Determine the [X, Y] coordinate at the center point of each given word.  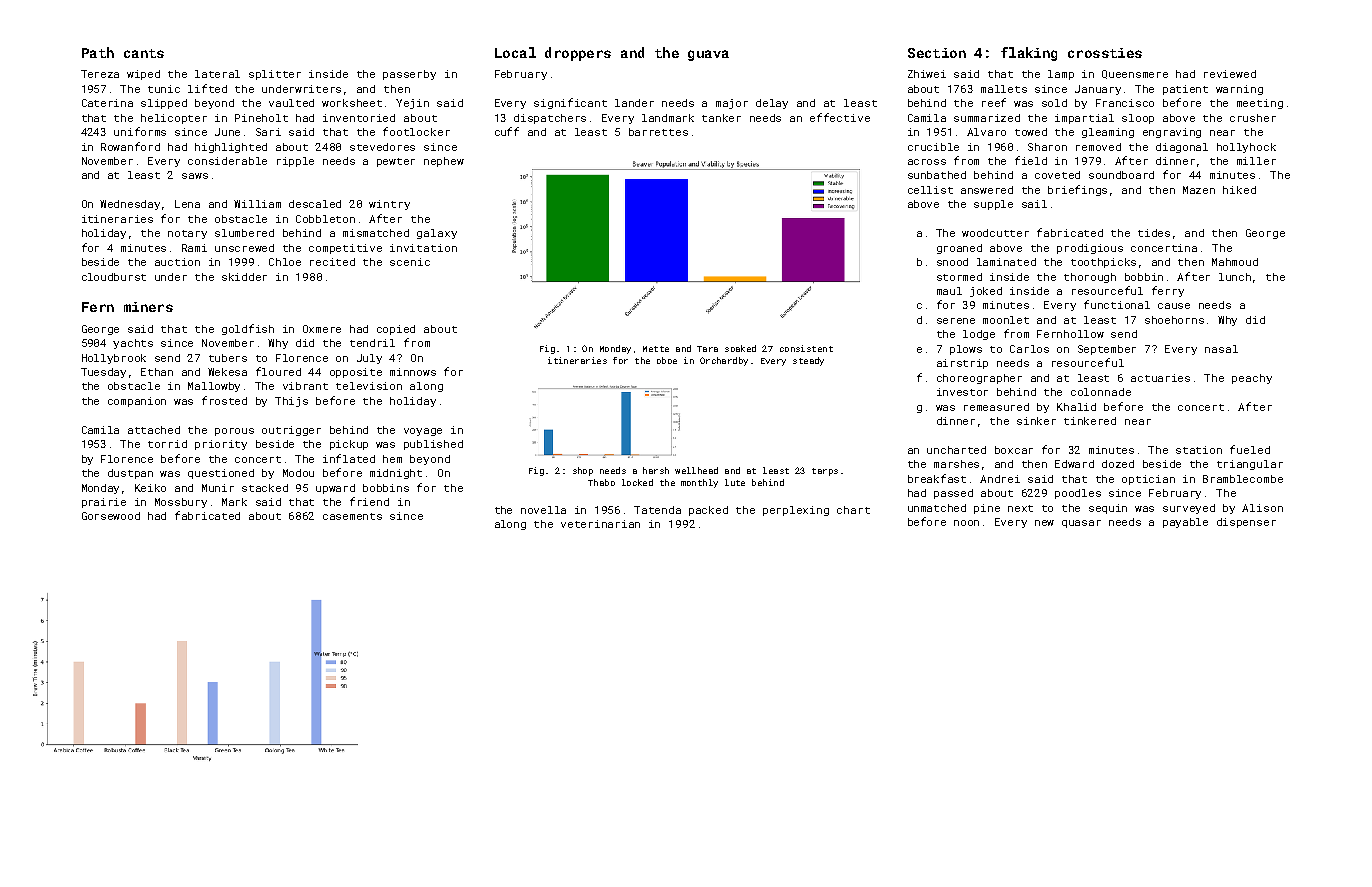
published [433, 445]
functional [1117, 304]
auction [177, 262]
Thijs [291, 402]
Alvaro [986, 132]
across [927, 162]
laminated [1006, 262]
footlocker [416, 131]
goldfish [248, 329]
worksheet [352, 103]
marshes [956, 464]
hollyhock [1246, 148]
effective [840, 117]
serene [956, 321]
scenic [410, 262]
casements [352, 516]
